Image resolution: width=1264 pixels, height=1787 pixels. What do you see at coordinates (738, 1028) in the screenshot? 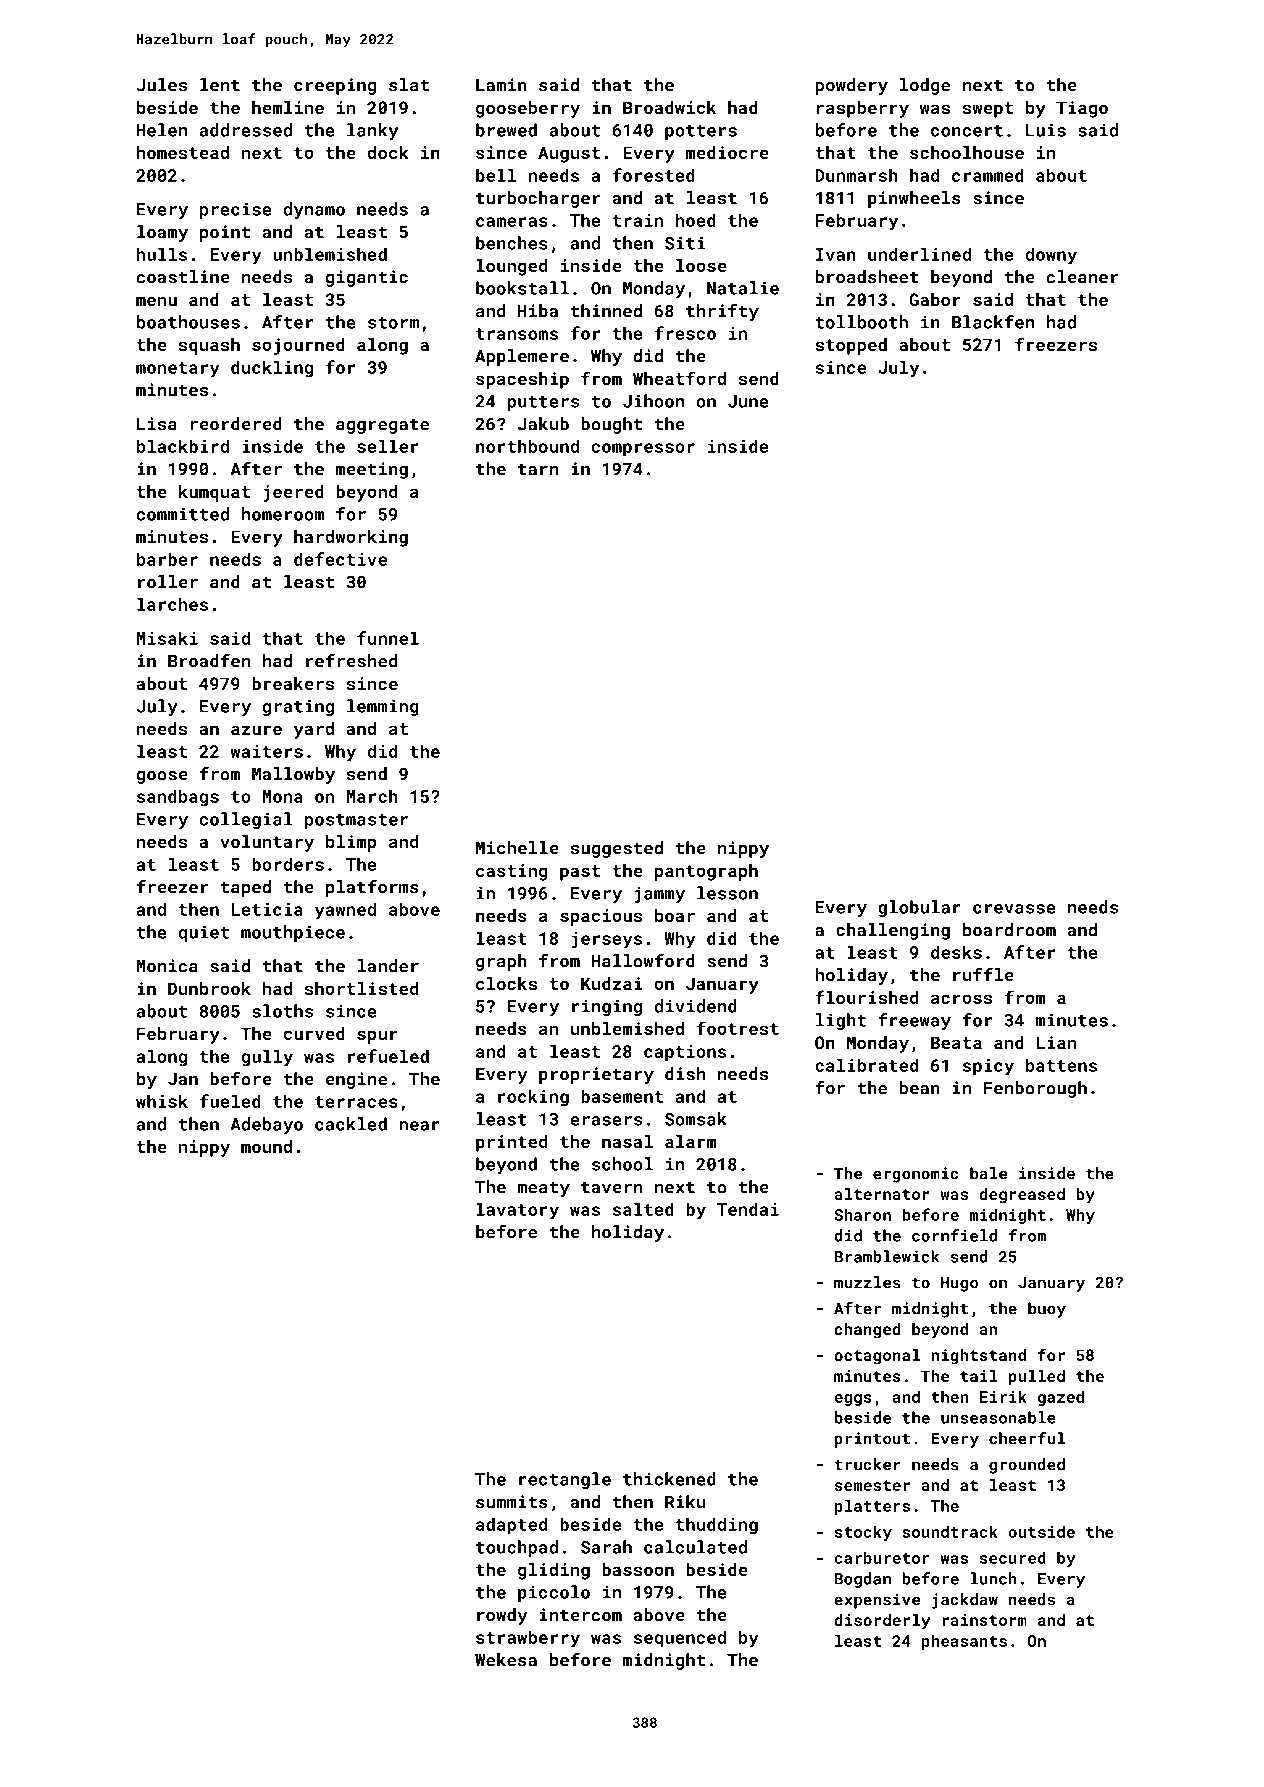
I see `footrest` at bounding box center [738, 1028].
